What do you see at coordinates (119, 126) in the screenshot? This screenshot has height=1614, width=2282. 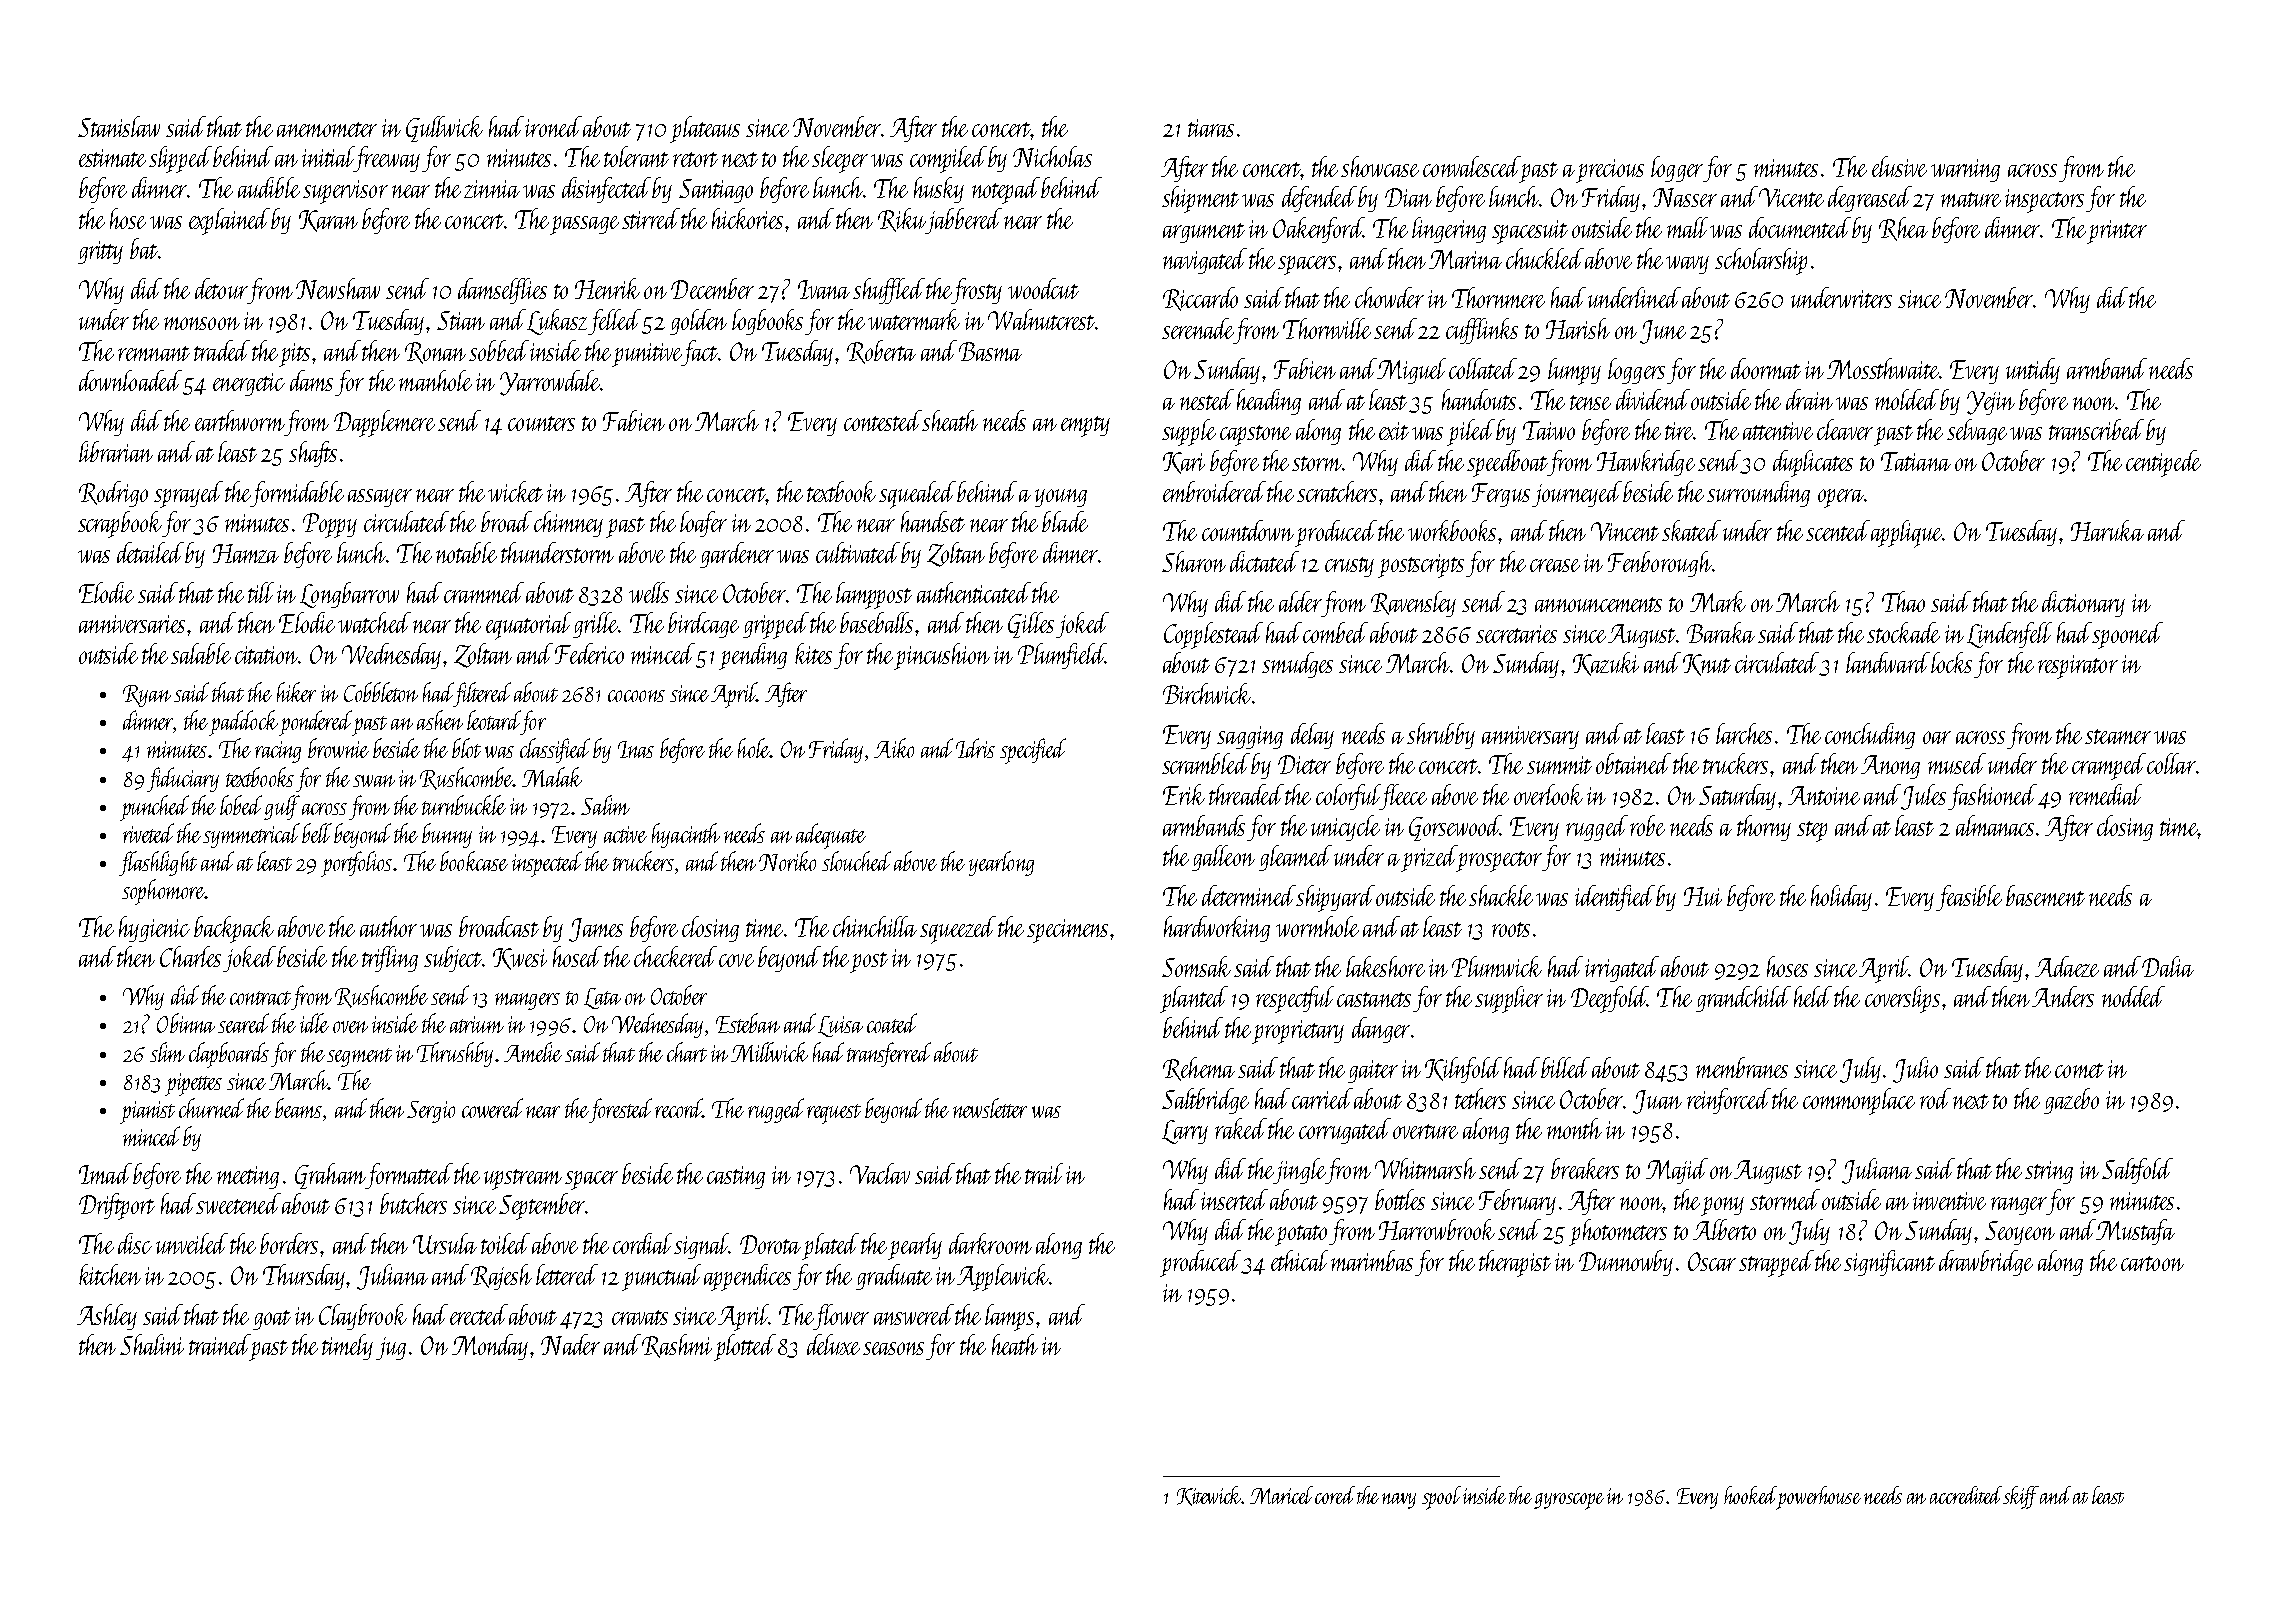 I see `Stanislaw` at bounding box center [119, 126].
